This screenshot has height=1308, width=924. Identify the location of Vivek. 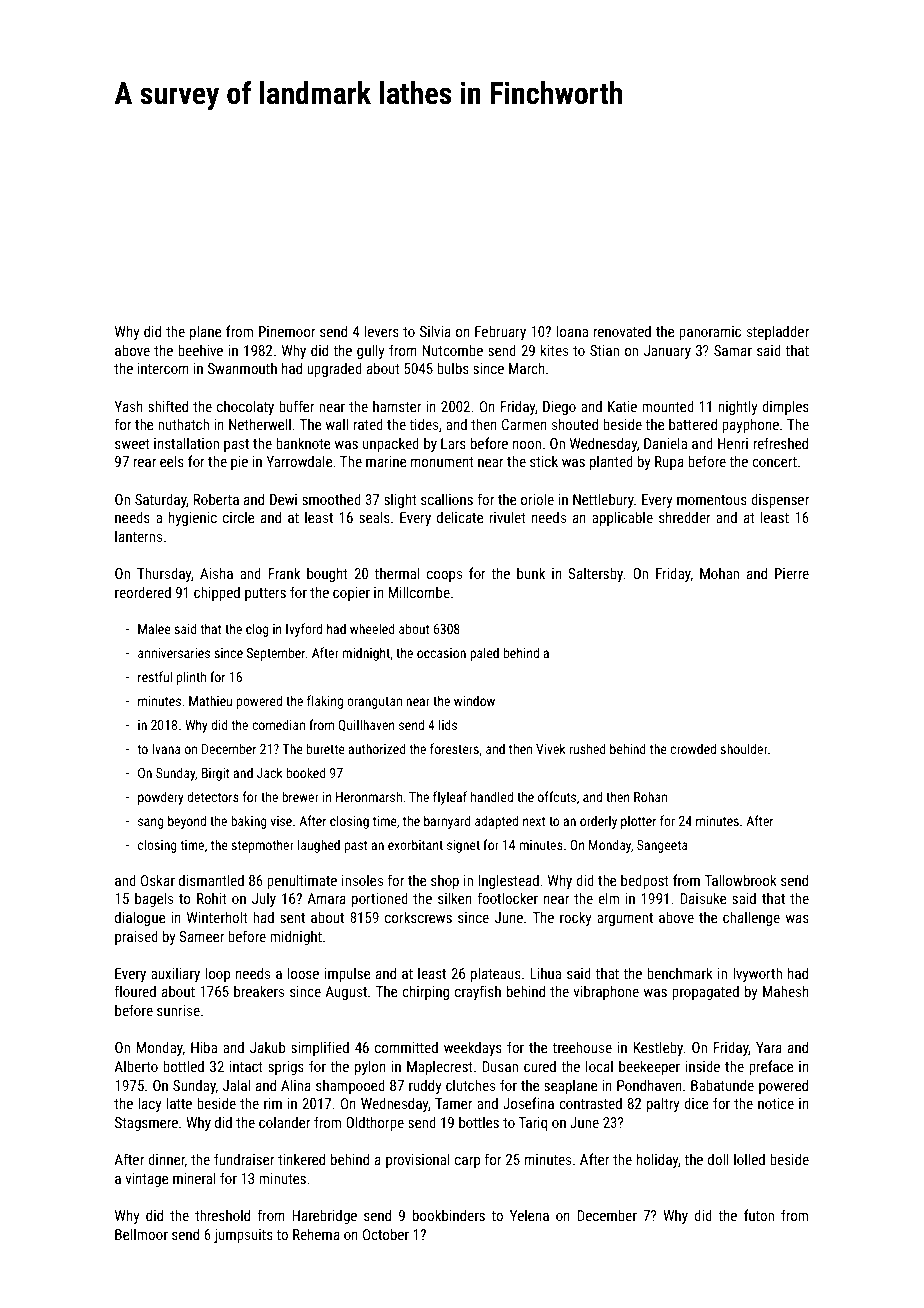
(551, 748).
